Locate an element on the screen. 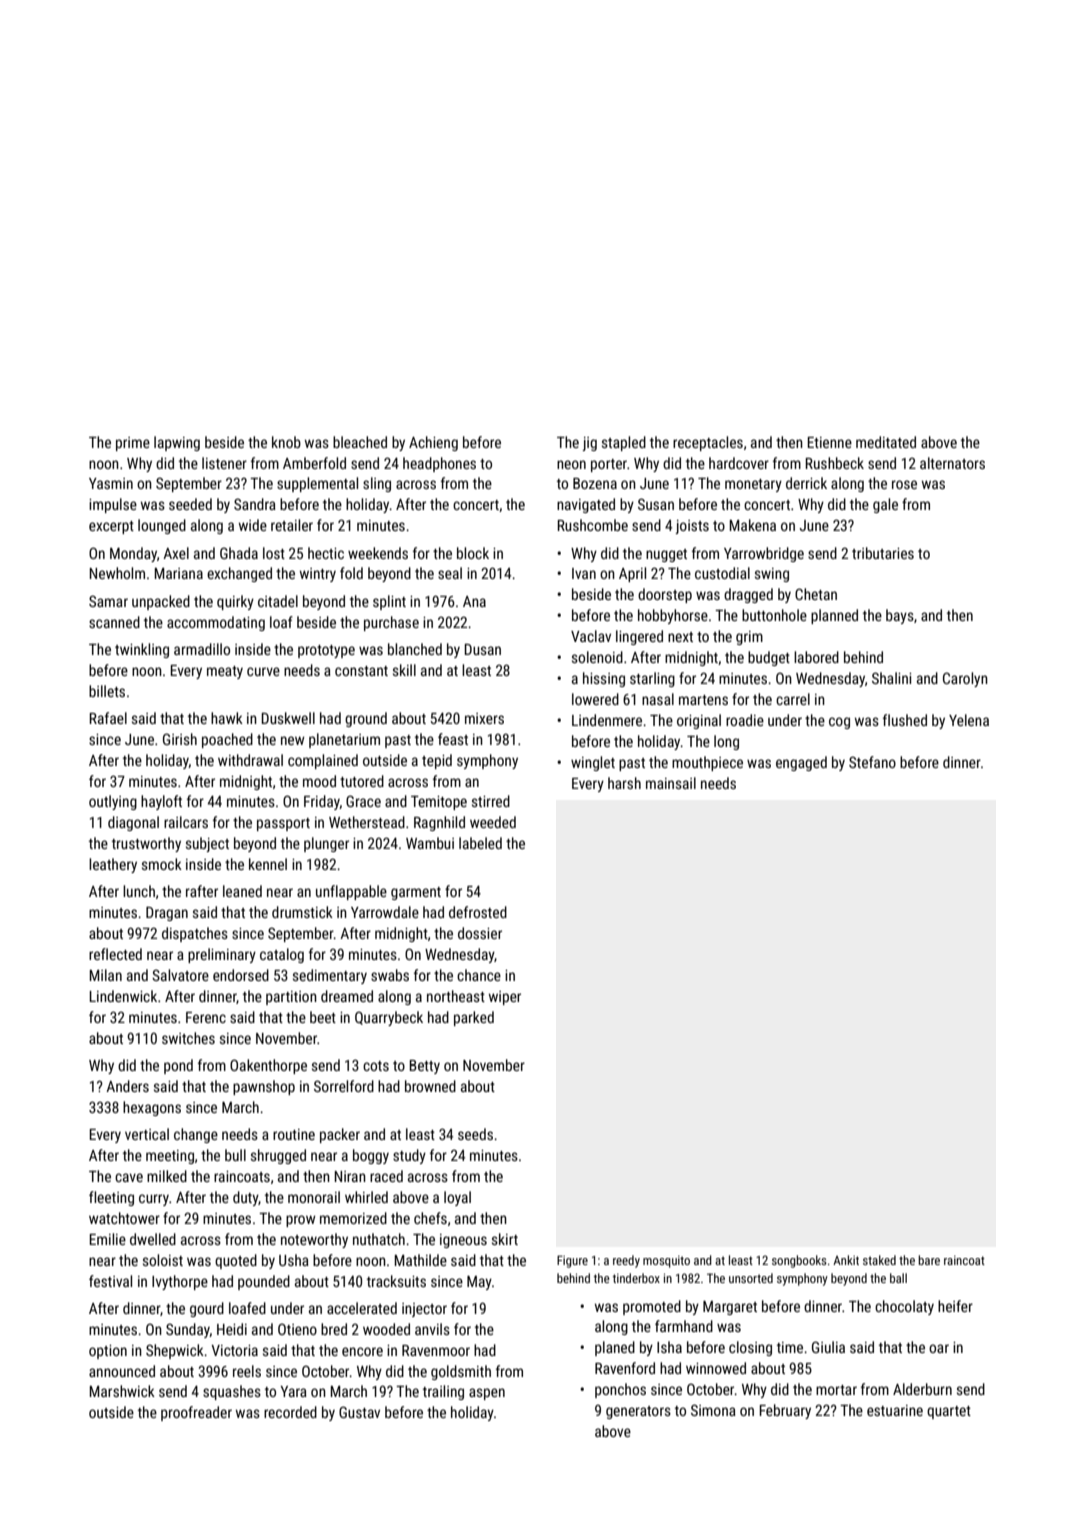  Ankit is located at coordinates (846, 1260).
